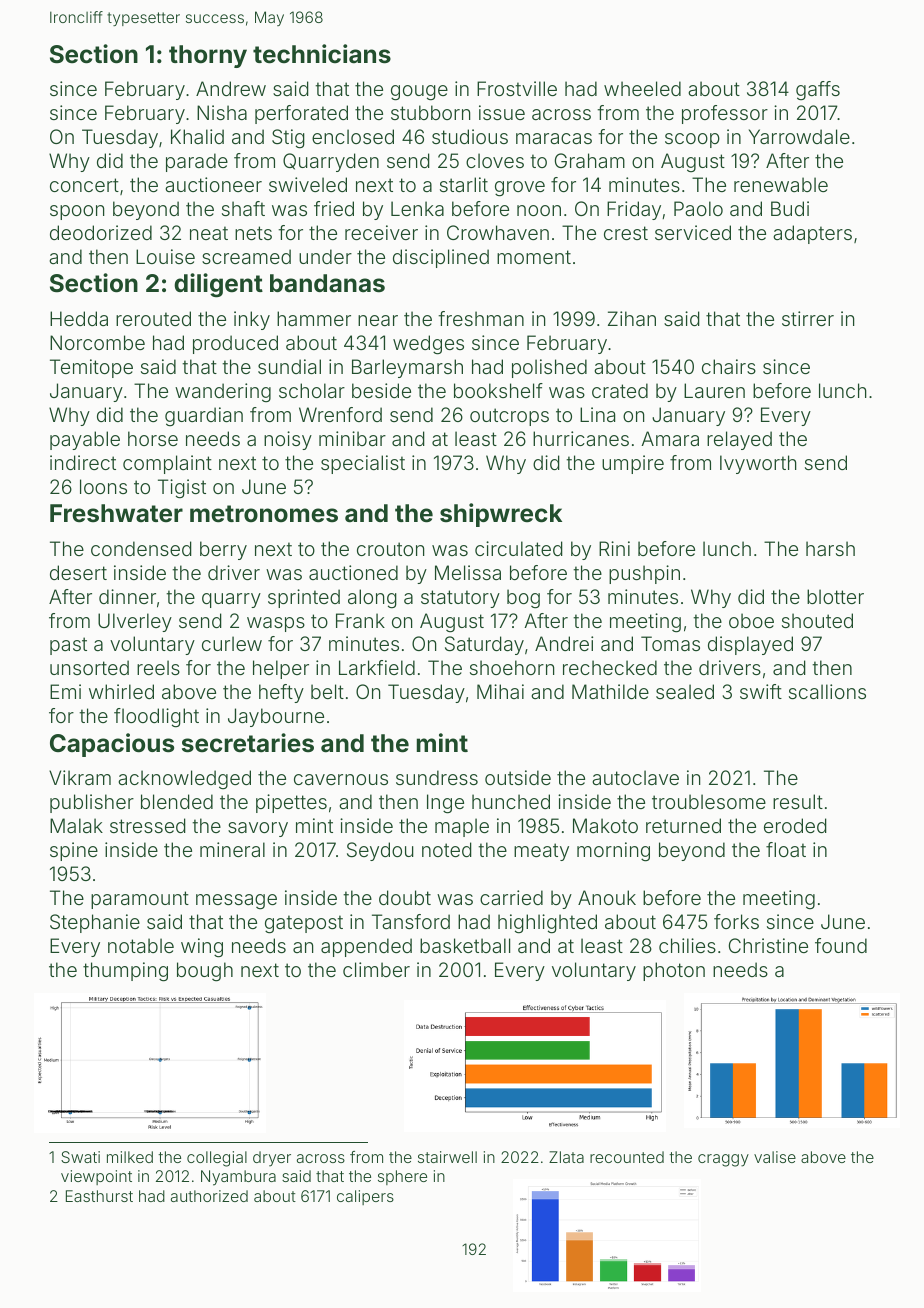  What do you see at coordinates (674, 971) in the page?
I see `photon` at bounding box center [674, 971].
